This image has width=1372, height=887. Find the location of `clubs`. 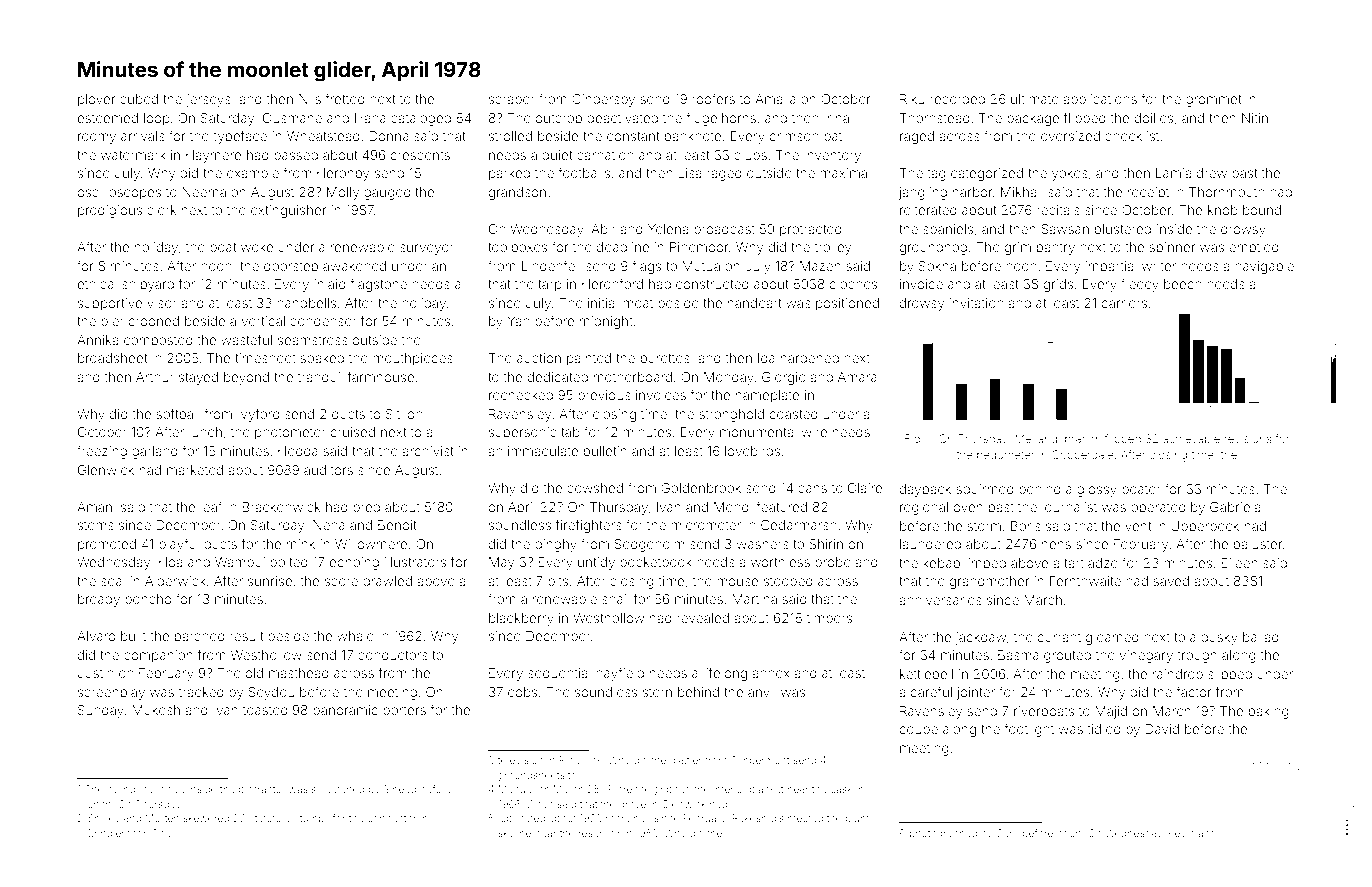

clubs is located at coordinates (750, 155).
